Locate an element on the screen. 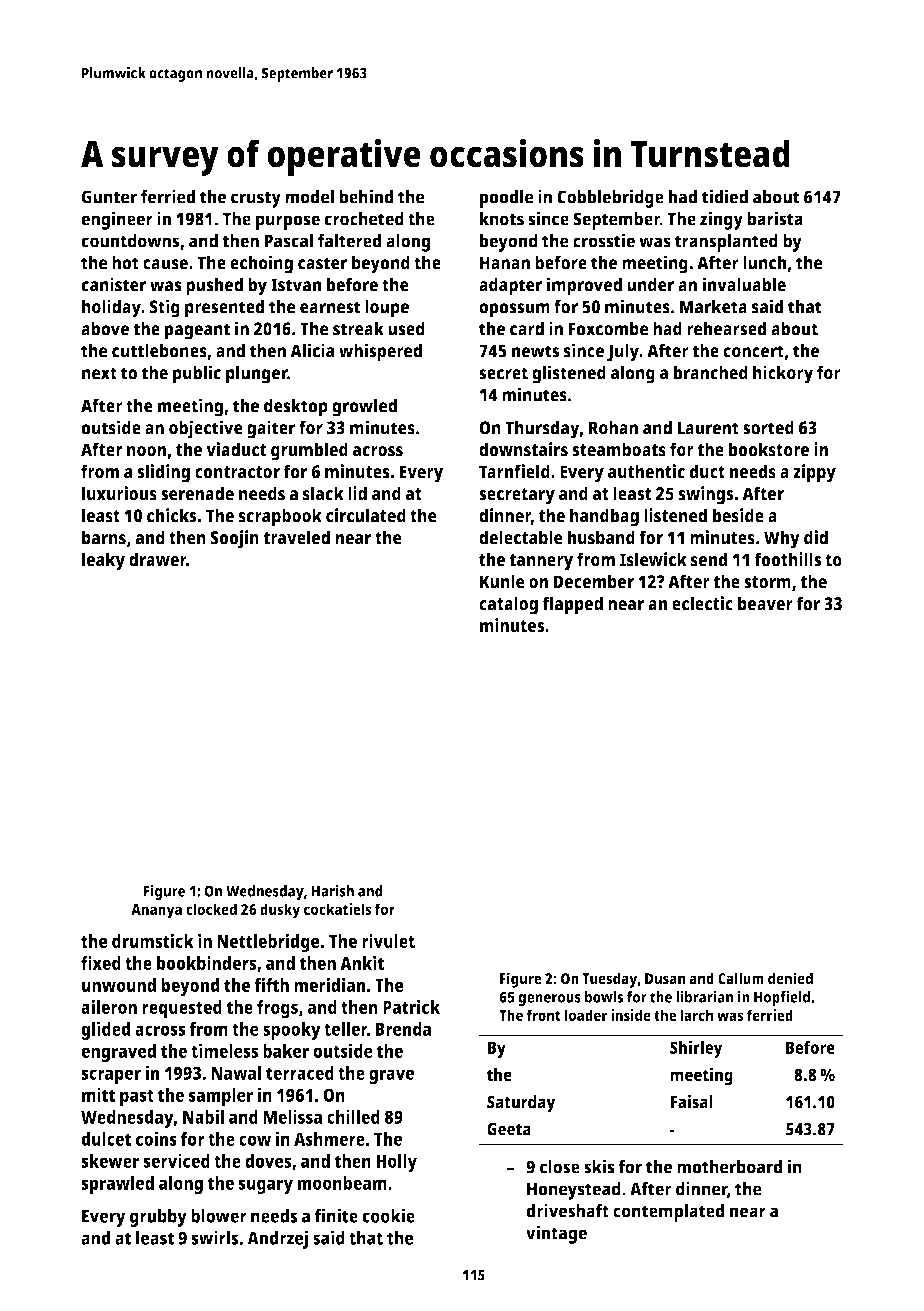 The height and width of the screenshot is (1311, 924). Andrzej is located at coordinates (277, 1239).
